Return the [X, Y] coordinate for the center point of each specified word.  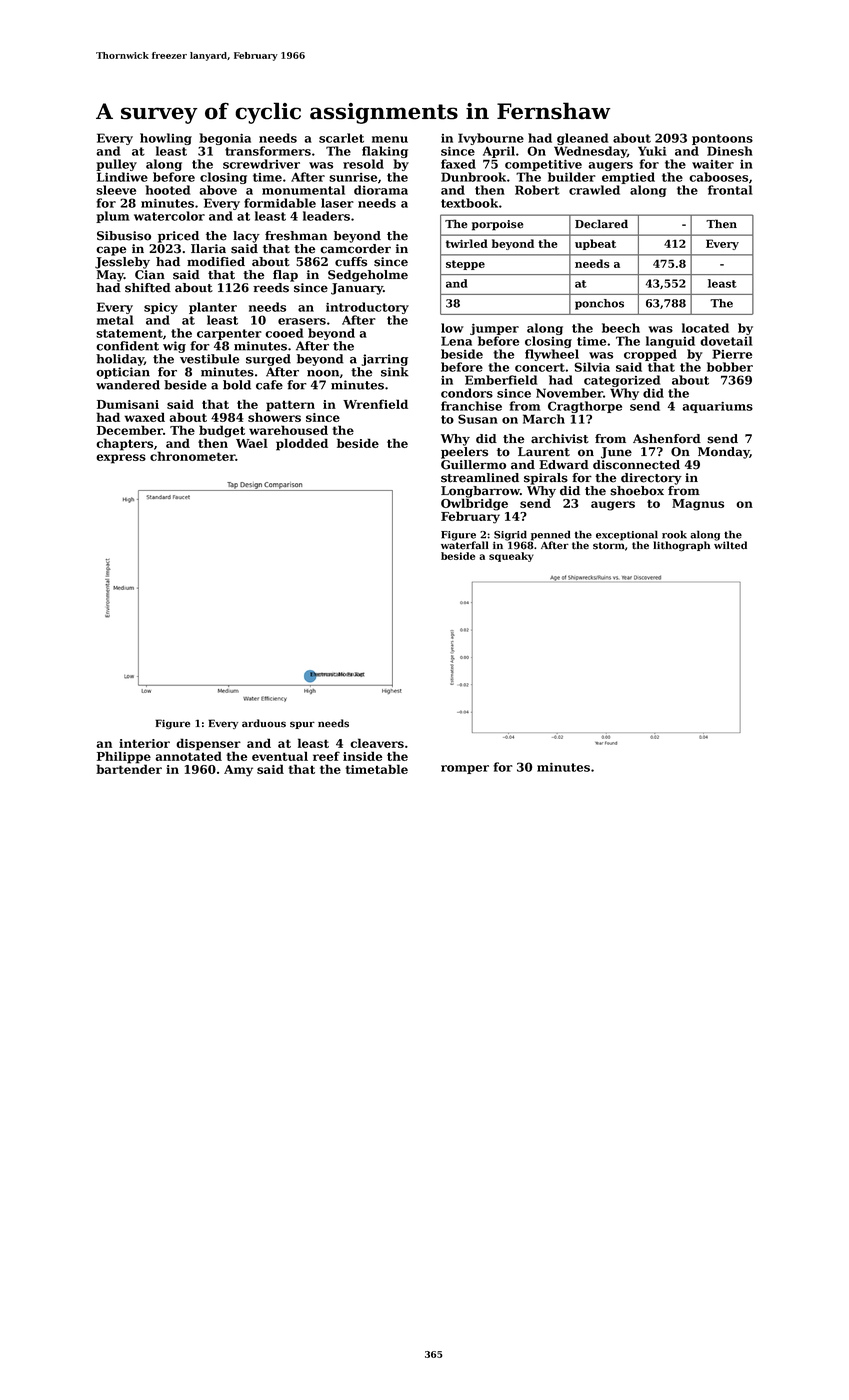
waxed [144, 417]
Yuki [652, 151]
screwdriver [261, 164]
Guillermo [473, 465]
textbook [469, 203]
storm [609, 546]
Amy [238, 771]
